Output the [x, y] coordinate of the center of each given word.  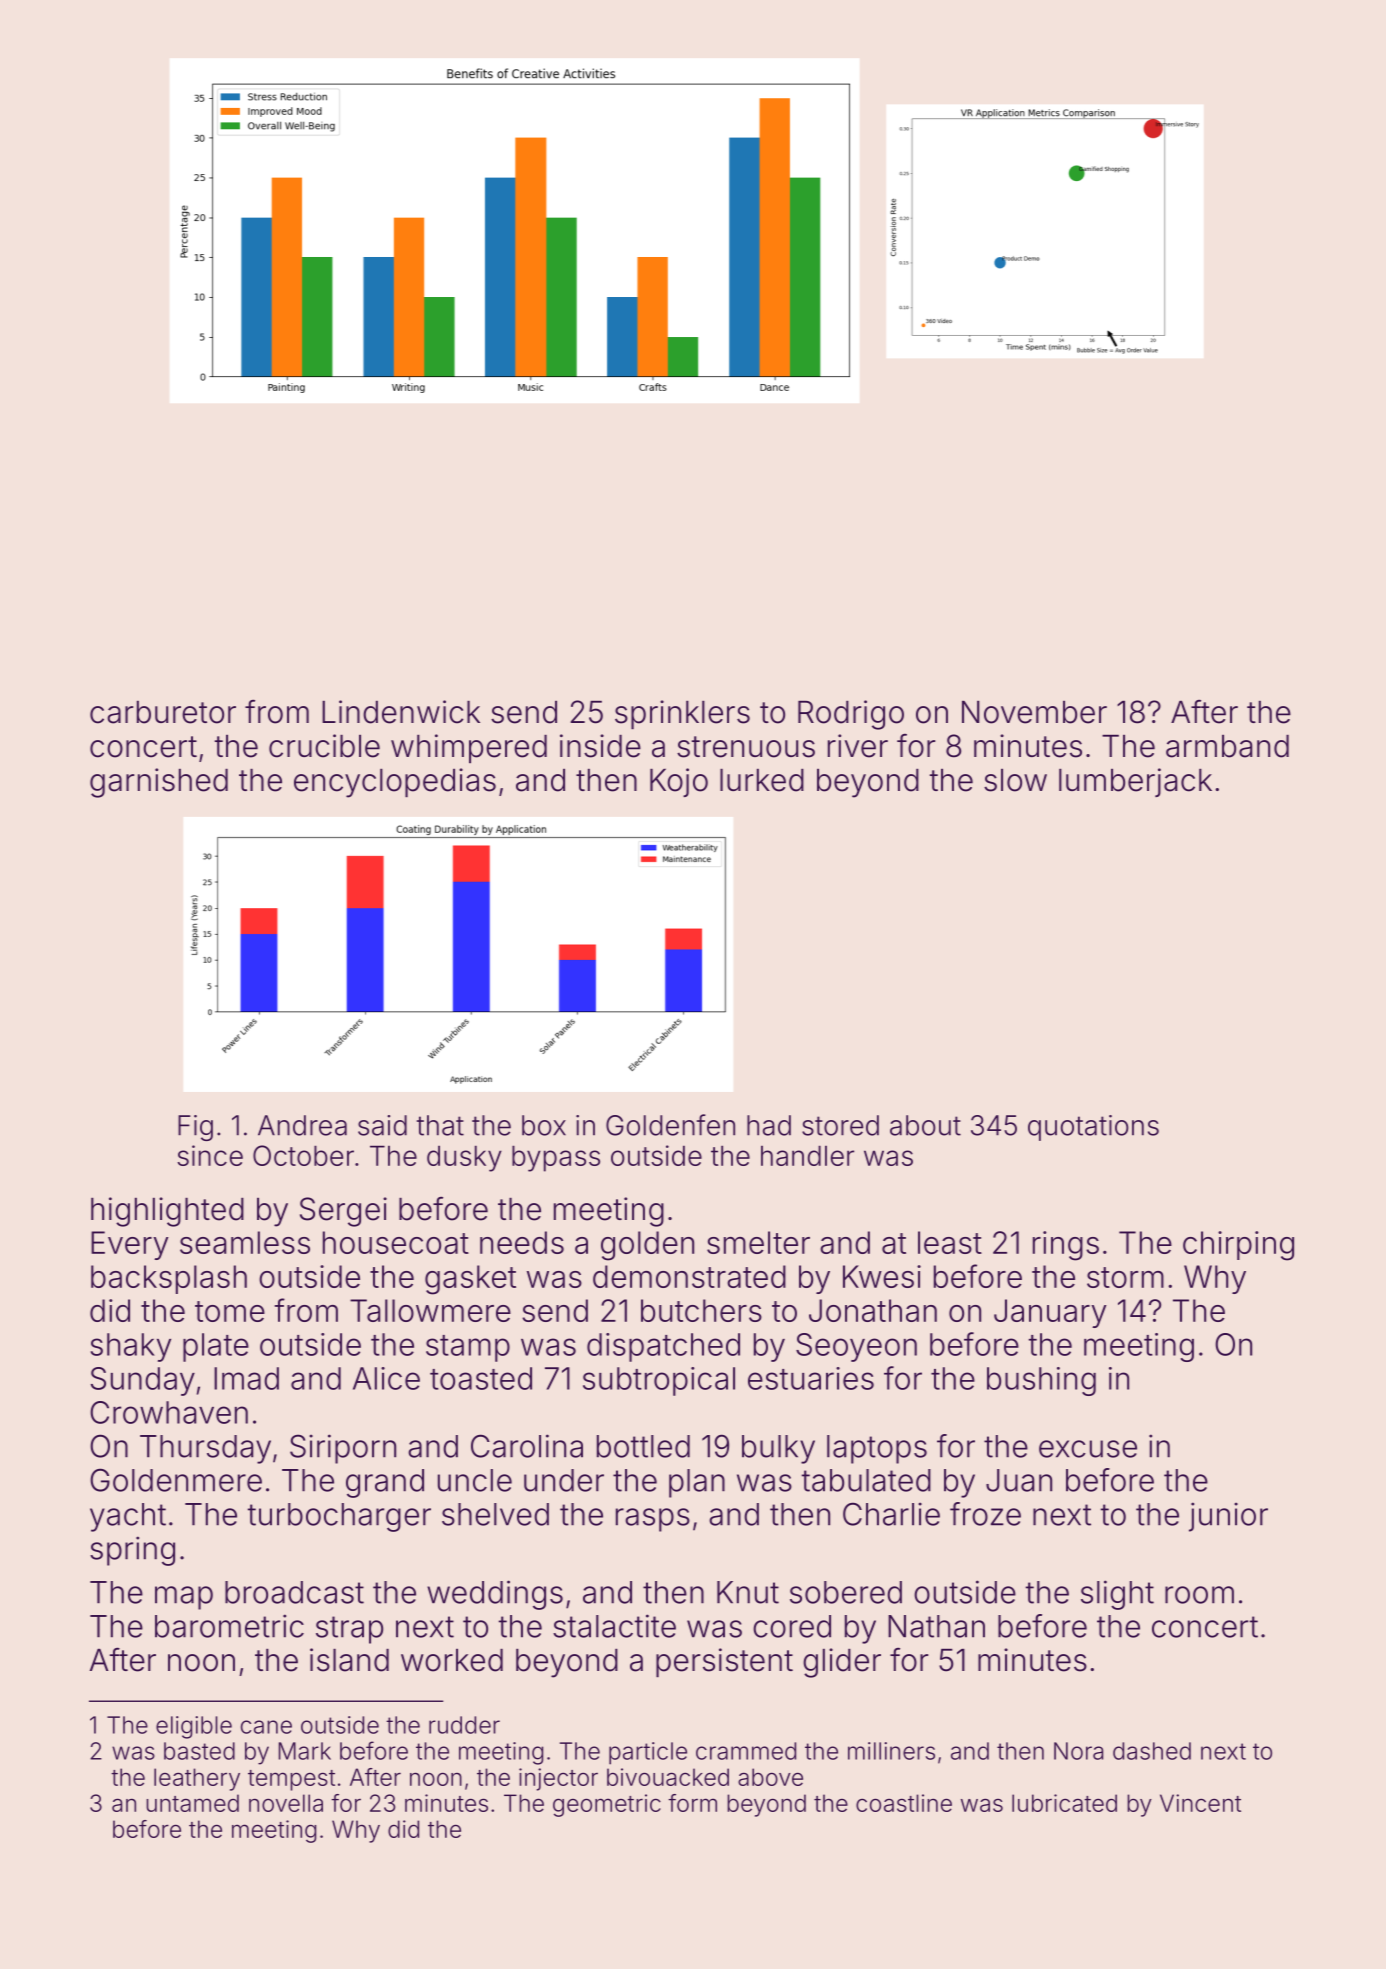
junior [1228, 1517]
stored [840, 1125]
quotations [1093, 1128]
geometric [607, 1805]
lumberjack [1135, 782]
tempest [291, 1780]
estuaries [811, 1378]
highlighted [167, 1212]
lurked [762, 780]
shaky [131, 1347]
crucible [324, 746]
